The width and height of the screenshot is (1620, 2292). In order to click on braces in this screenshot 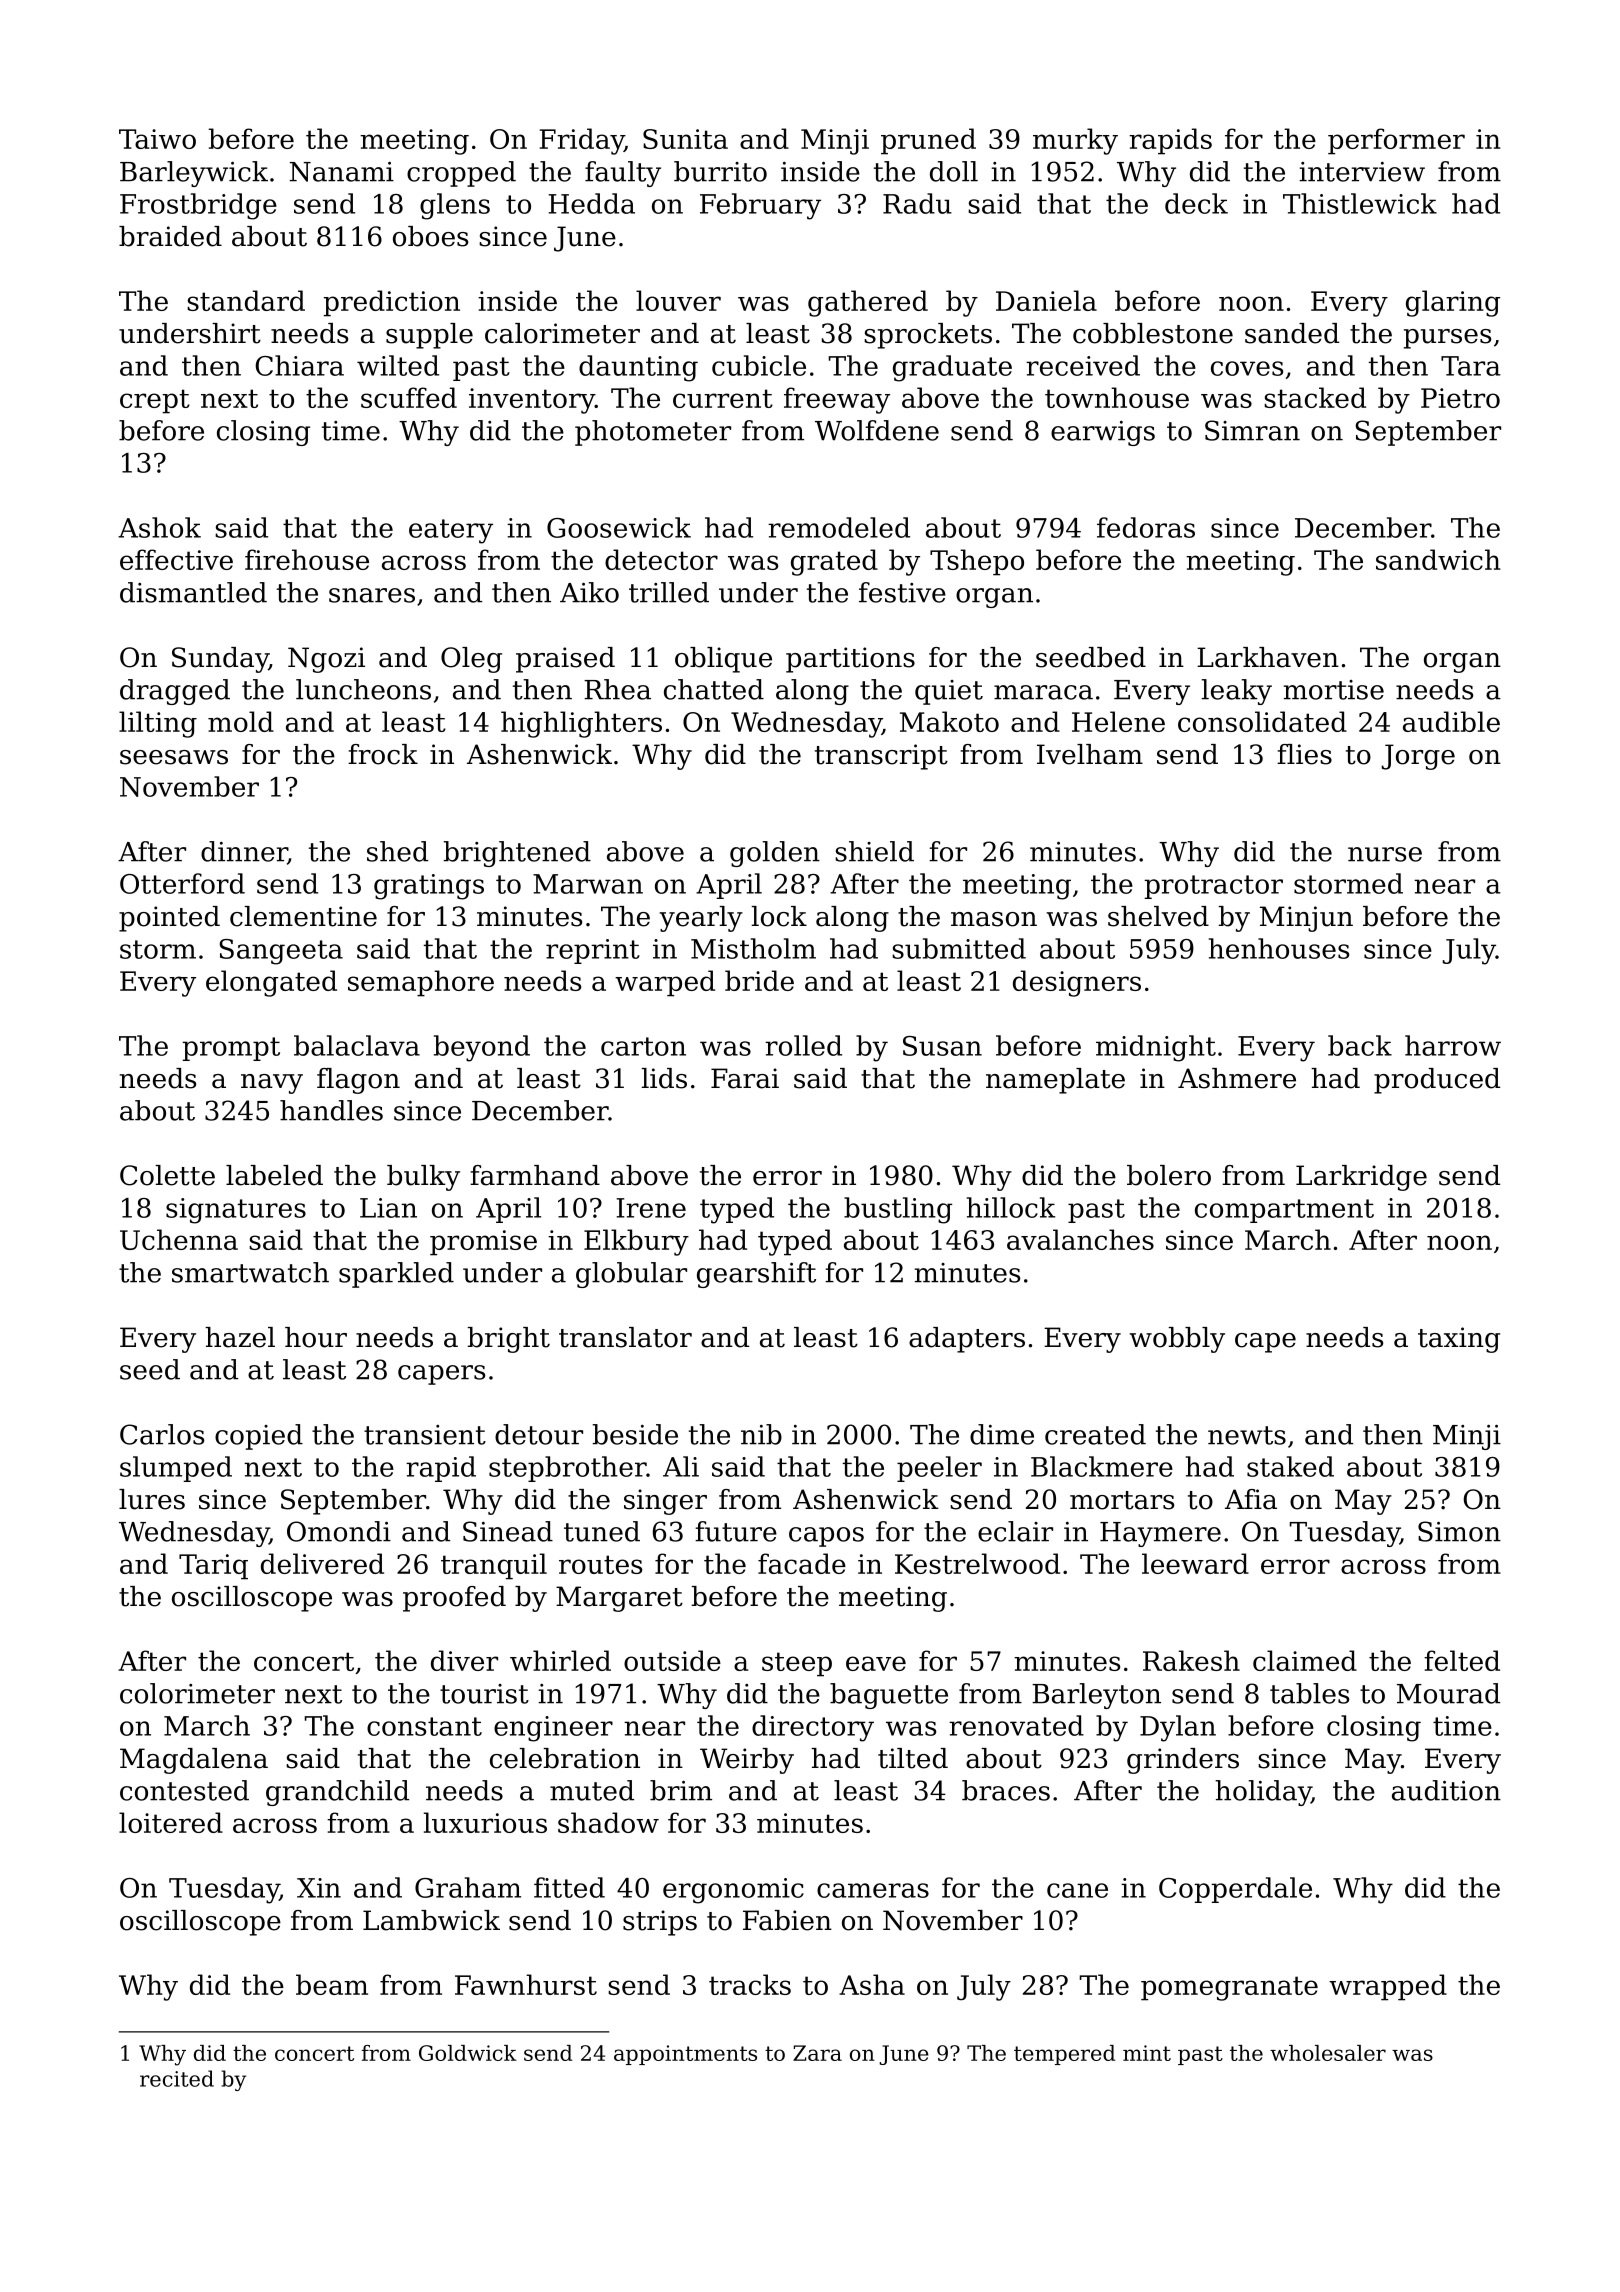, I will do `click(1006, 1790)`.
